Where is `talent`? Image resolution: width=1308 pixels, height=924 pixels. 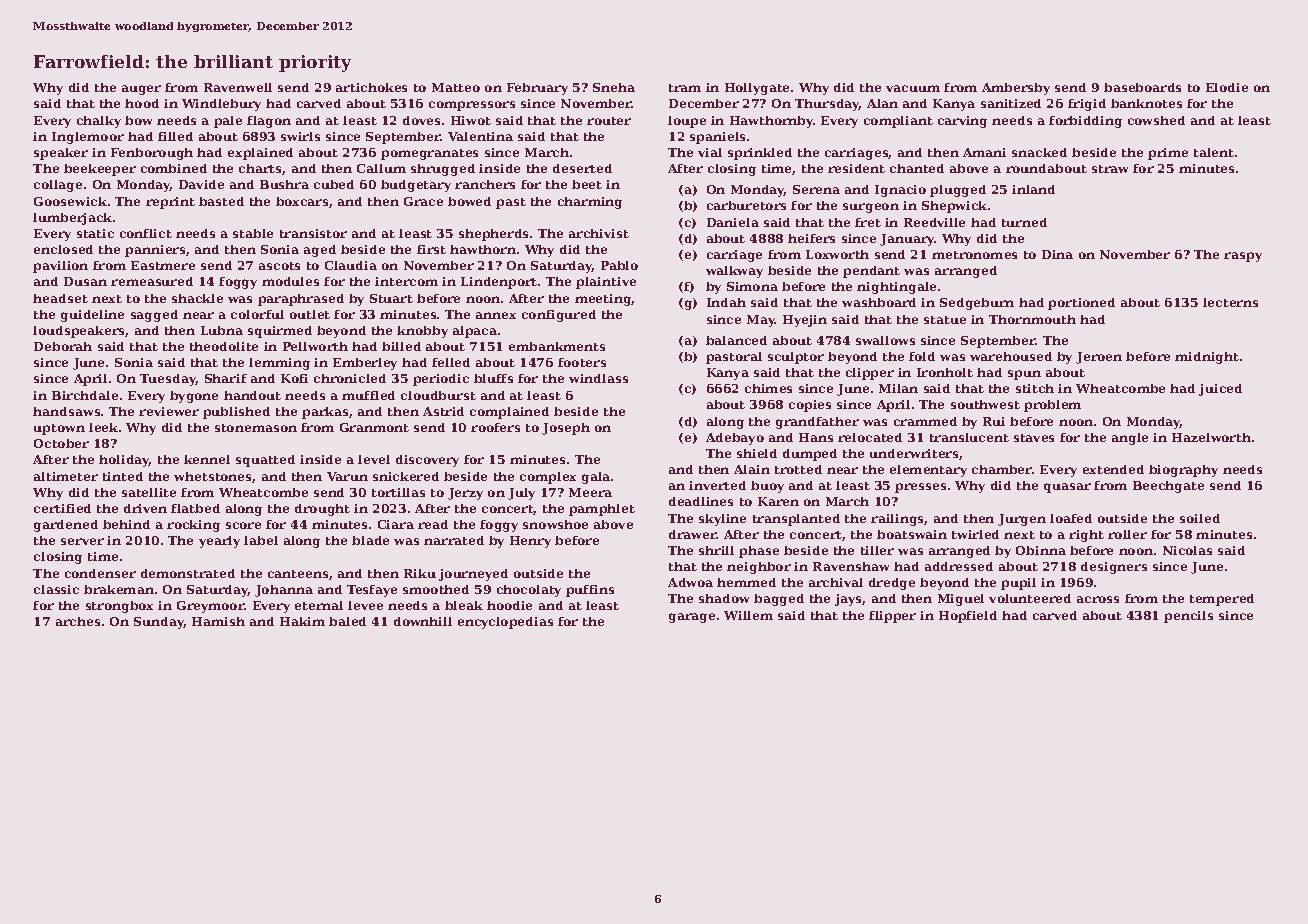 talent is located at coordinates (1214, 152).
